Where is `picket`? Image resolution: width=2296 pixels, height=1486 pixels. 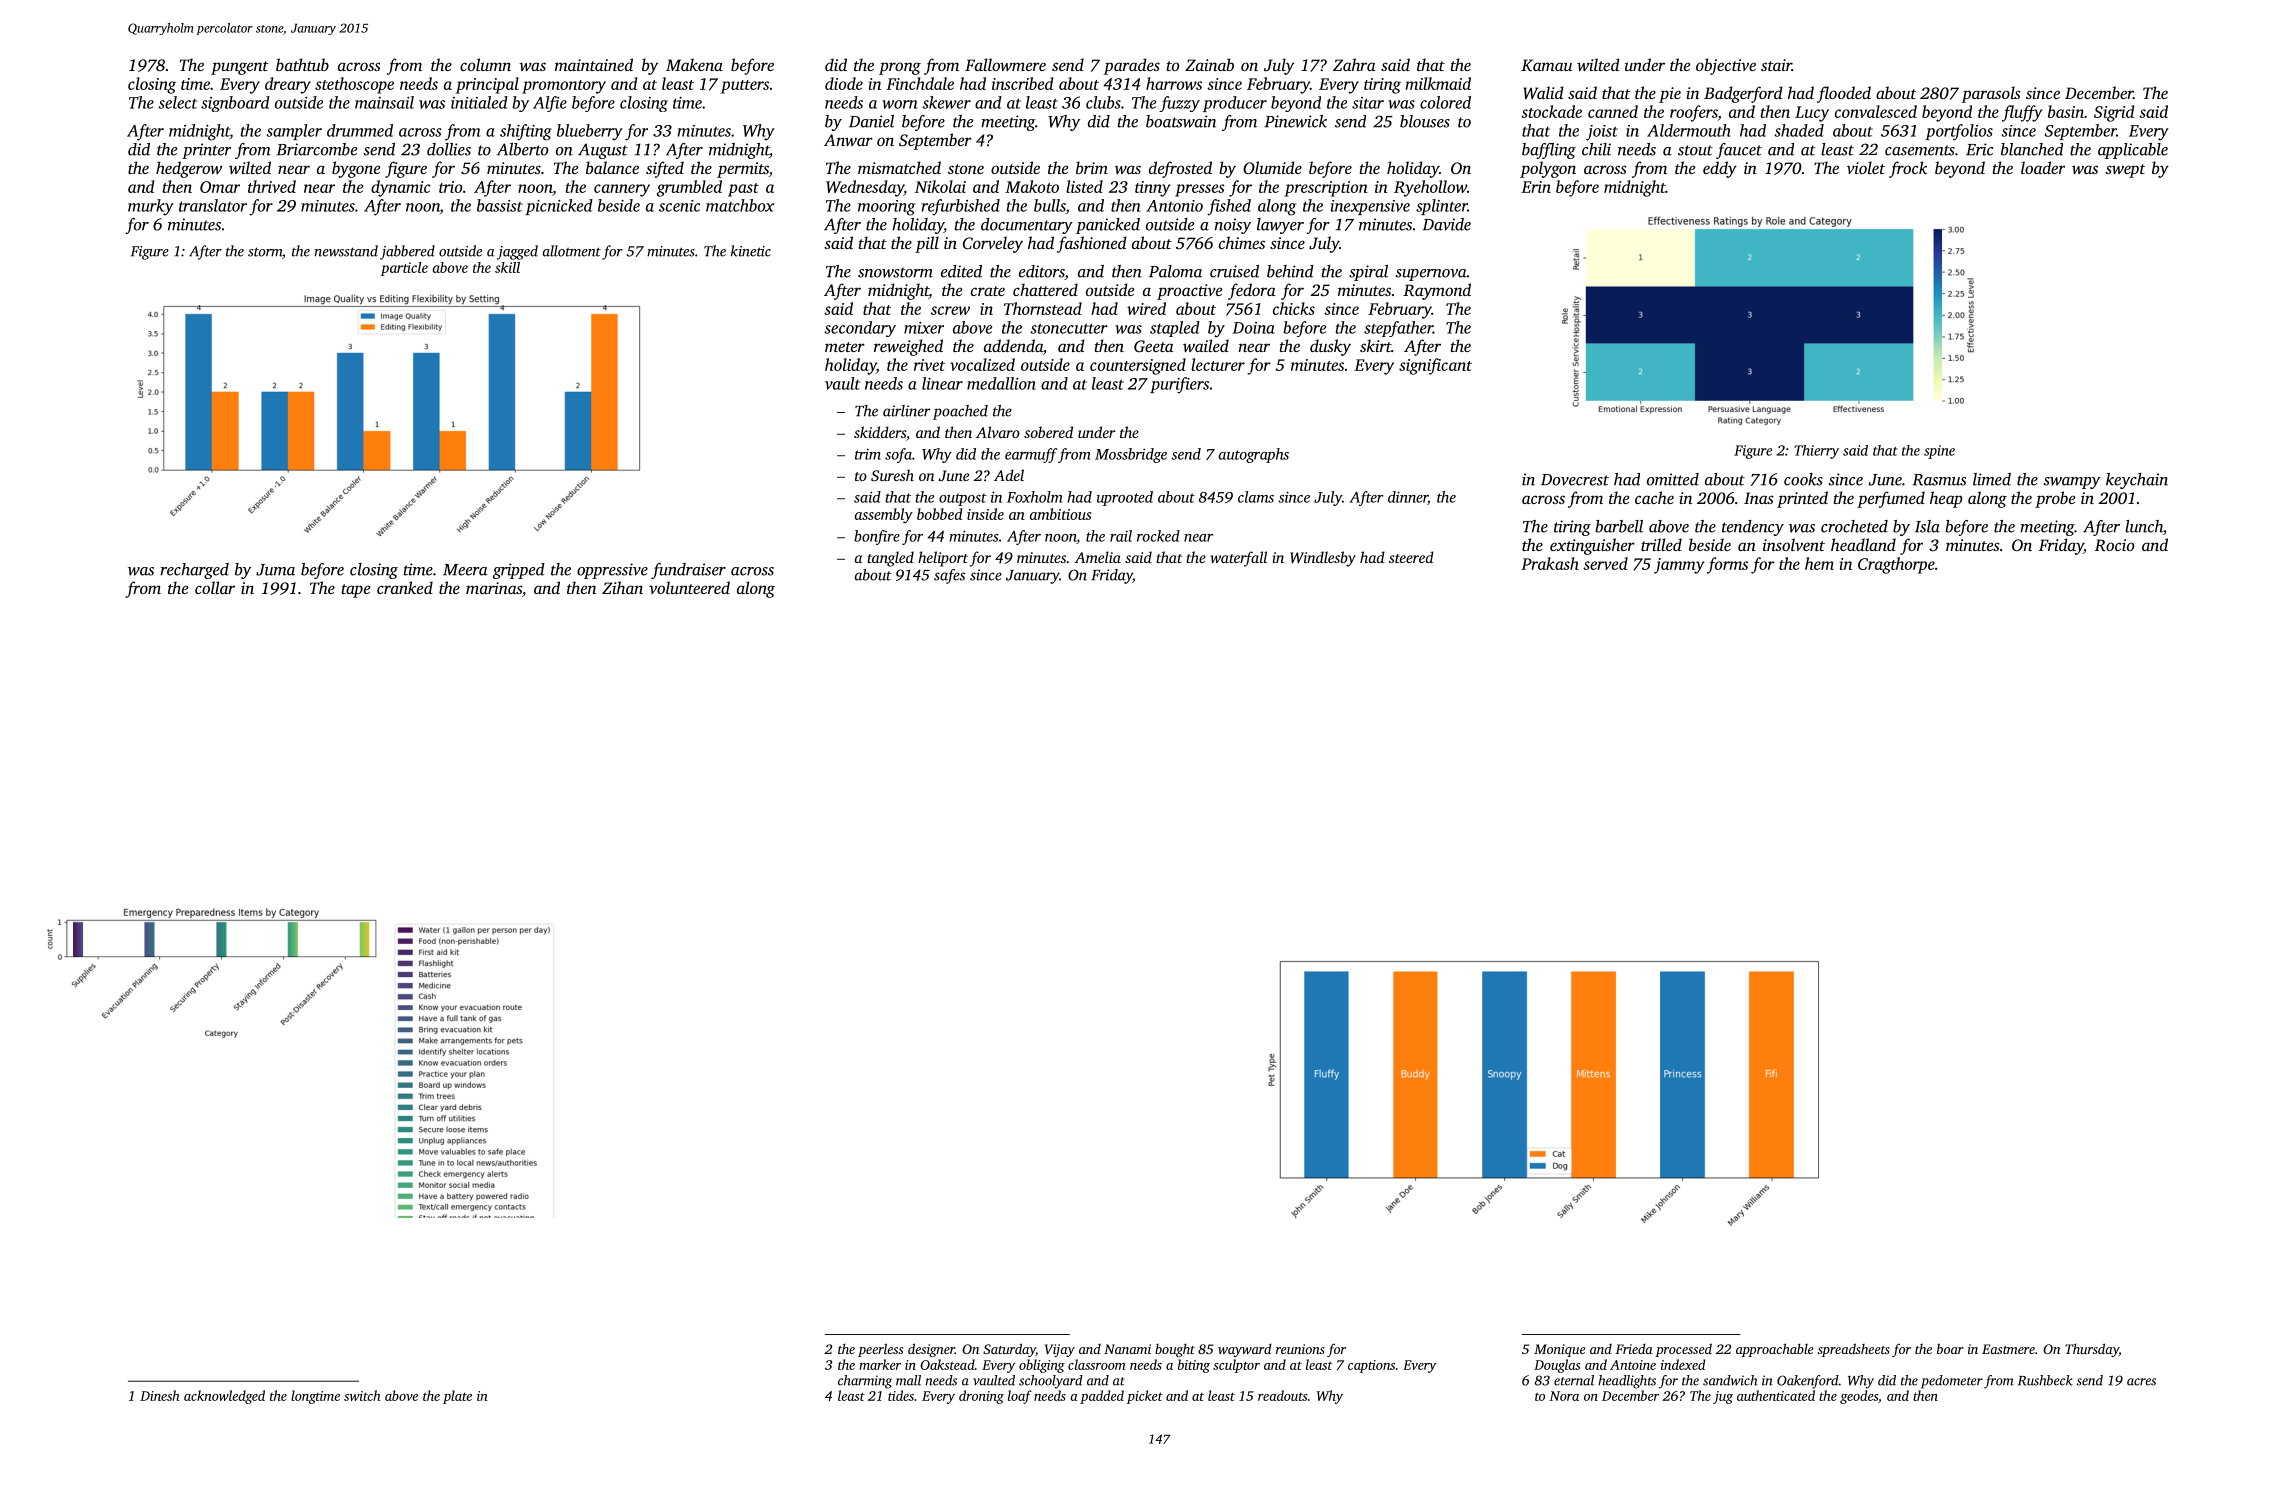
picket is located at coordinates (1145, 1397).
